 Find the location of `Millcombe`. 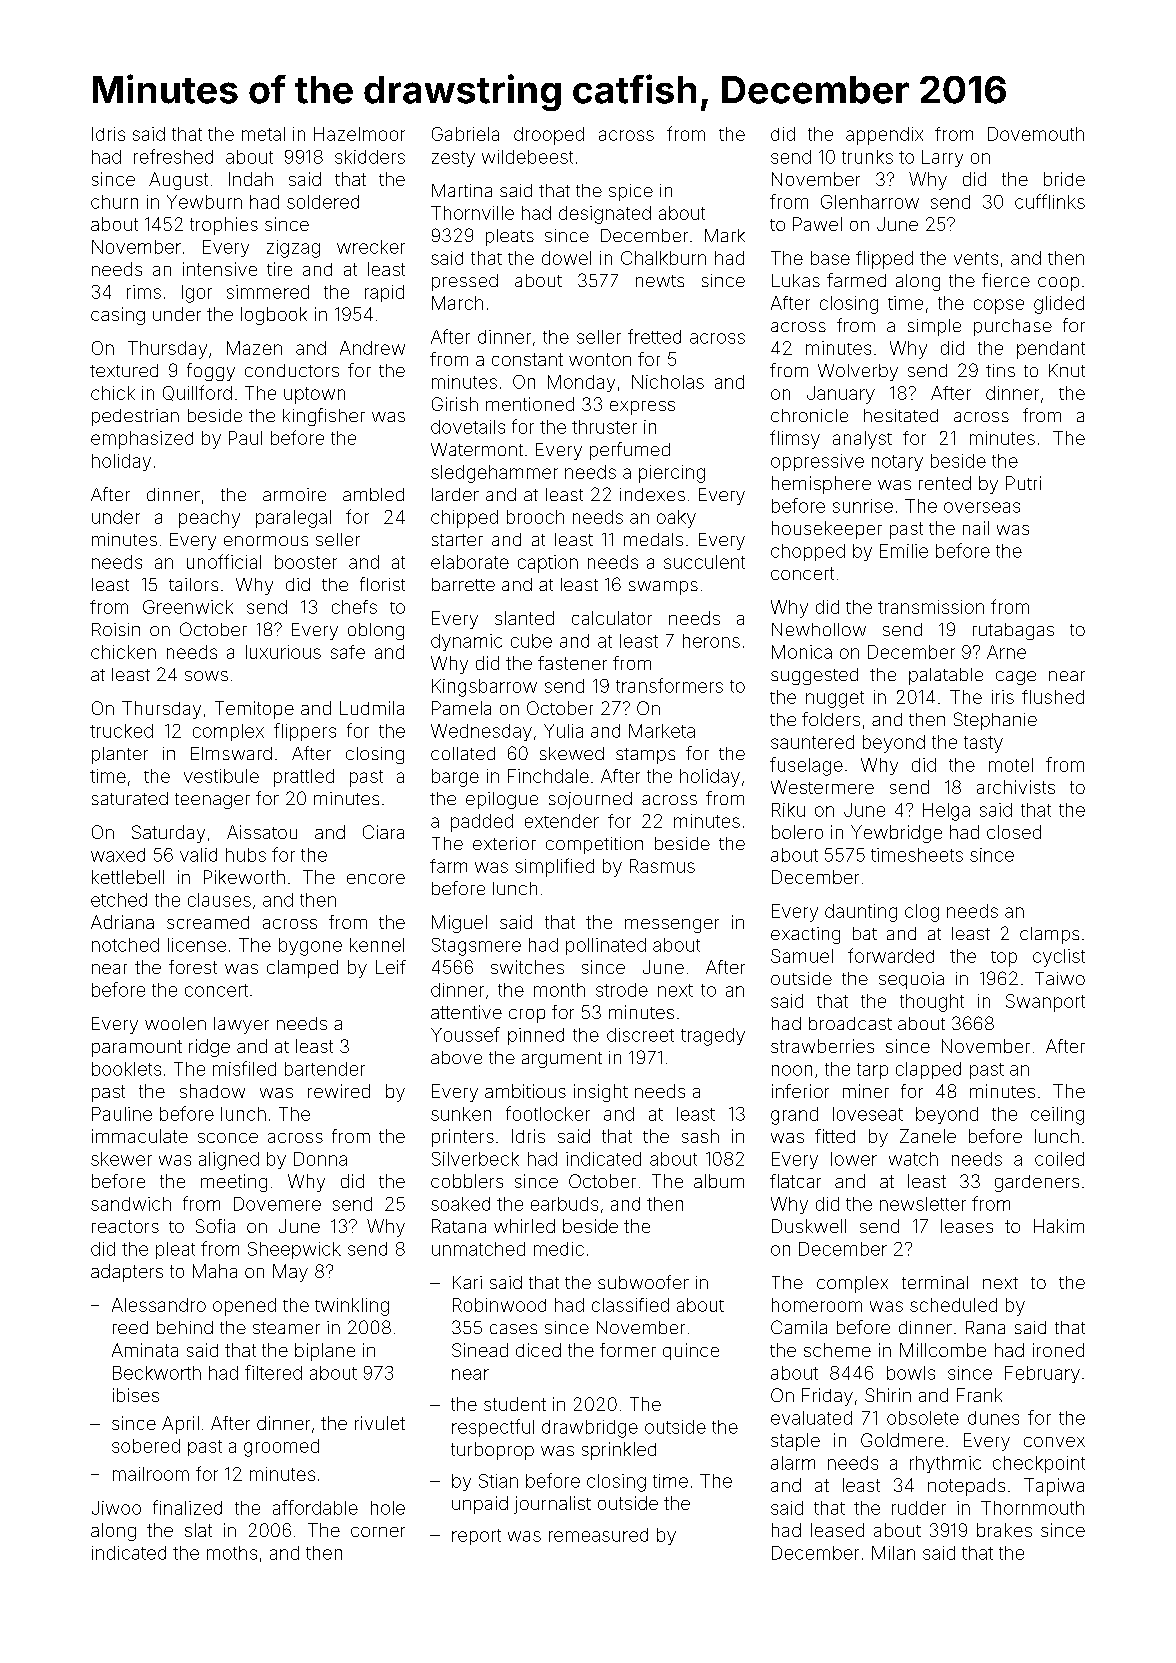

Millcombe is located at coordinates (943, 1350).
